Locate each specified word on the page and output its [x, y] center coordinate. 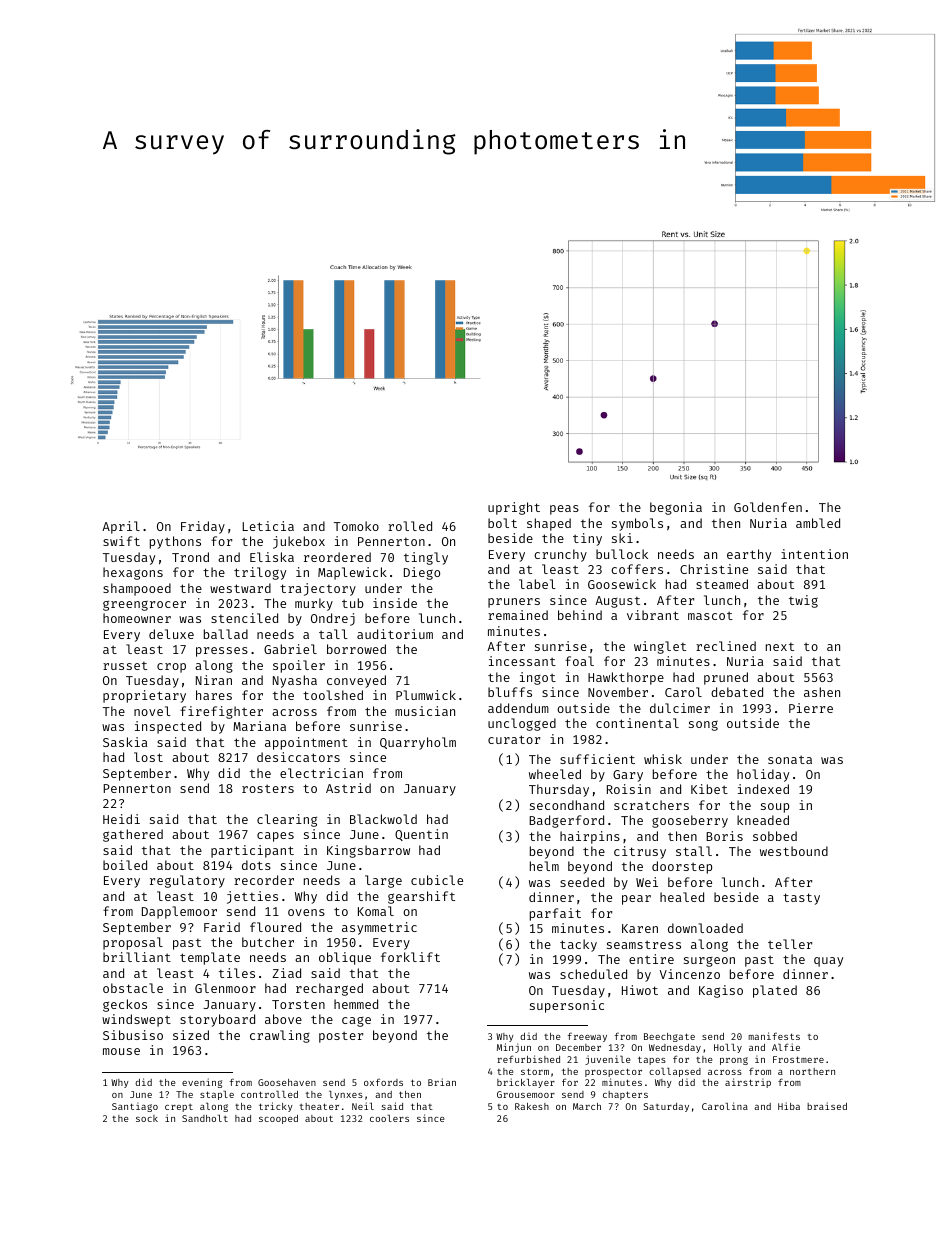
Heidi [121, 819]
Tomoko [356, 526]
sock [147, 1118]
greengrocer [144, 605]
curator [514, 739]
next [780, 647]
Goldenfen [768, 507]
